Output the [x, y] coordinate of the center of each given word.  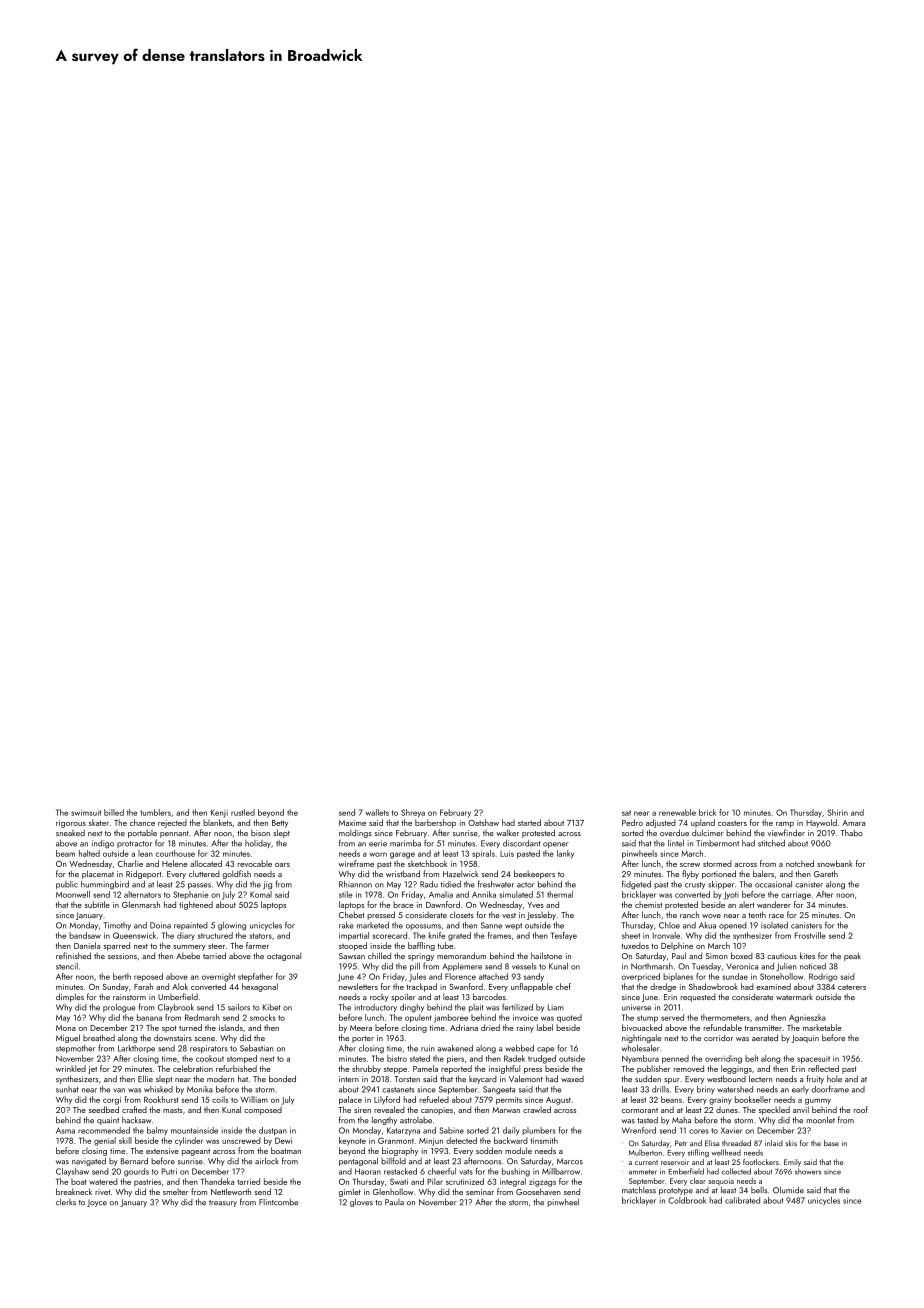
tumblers [155, 812]
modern [220, 1079]
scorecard [390, 935]
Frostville [810, 935]
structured [215, 935]
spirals [483, 854]
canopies [437, 1111]
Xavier [731, 1130]
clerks [66, 1202]
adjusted [661, 823]
